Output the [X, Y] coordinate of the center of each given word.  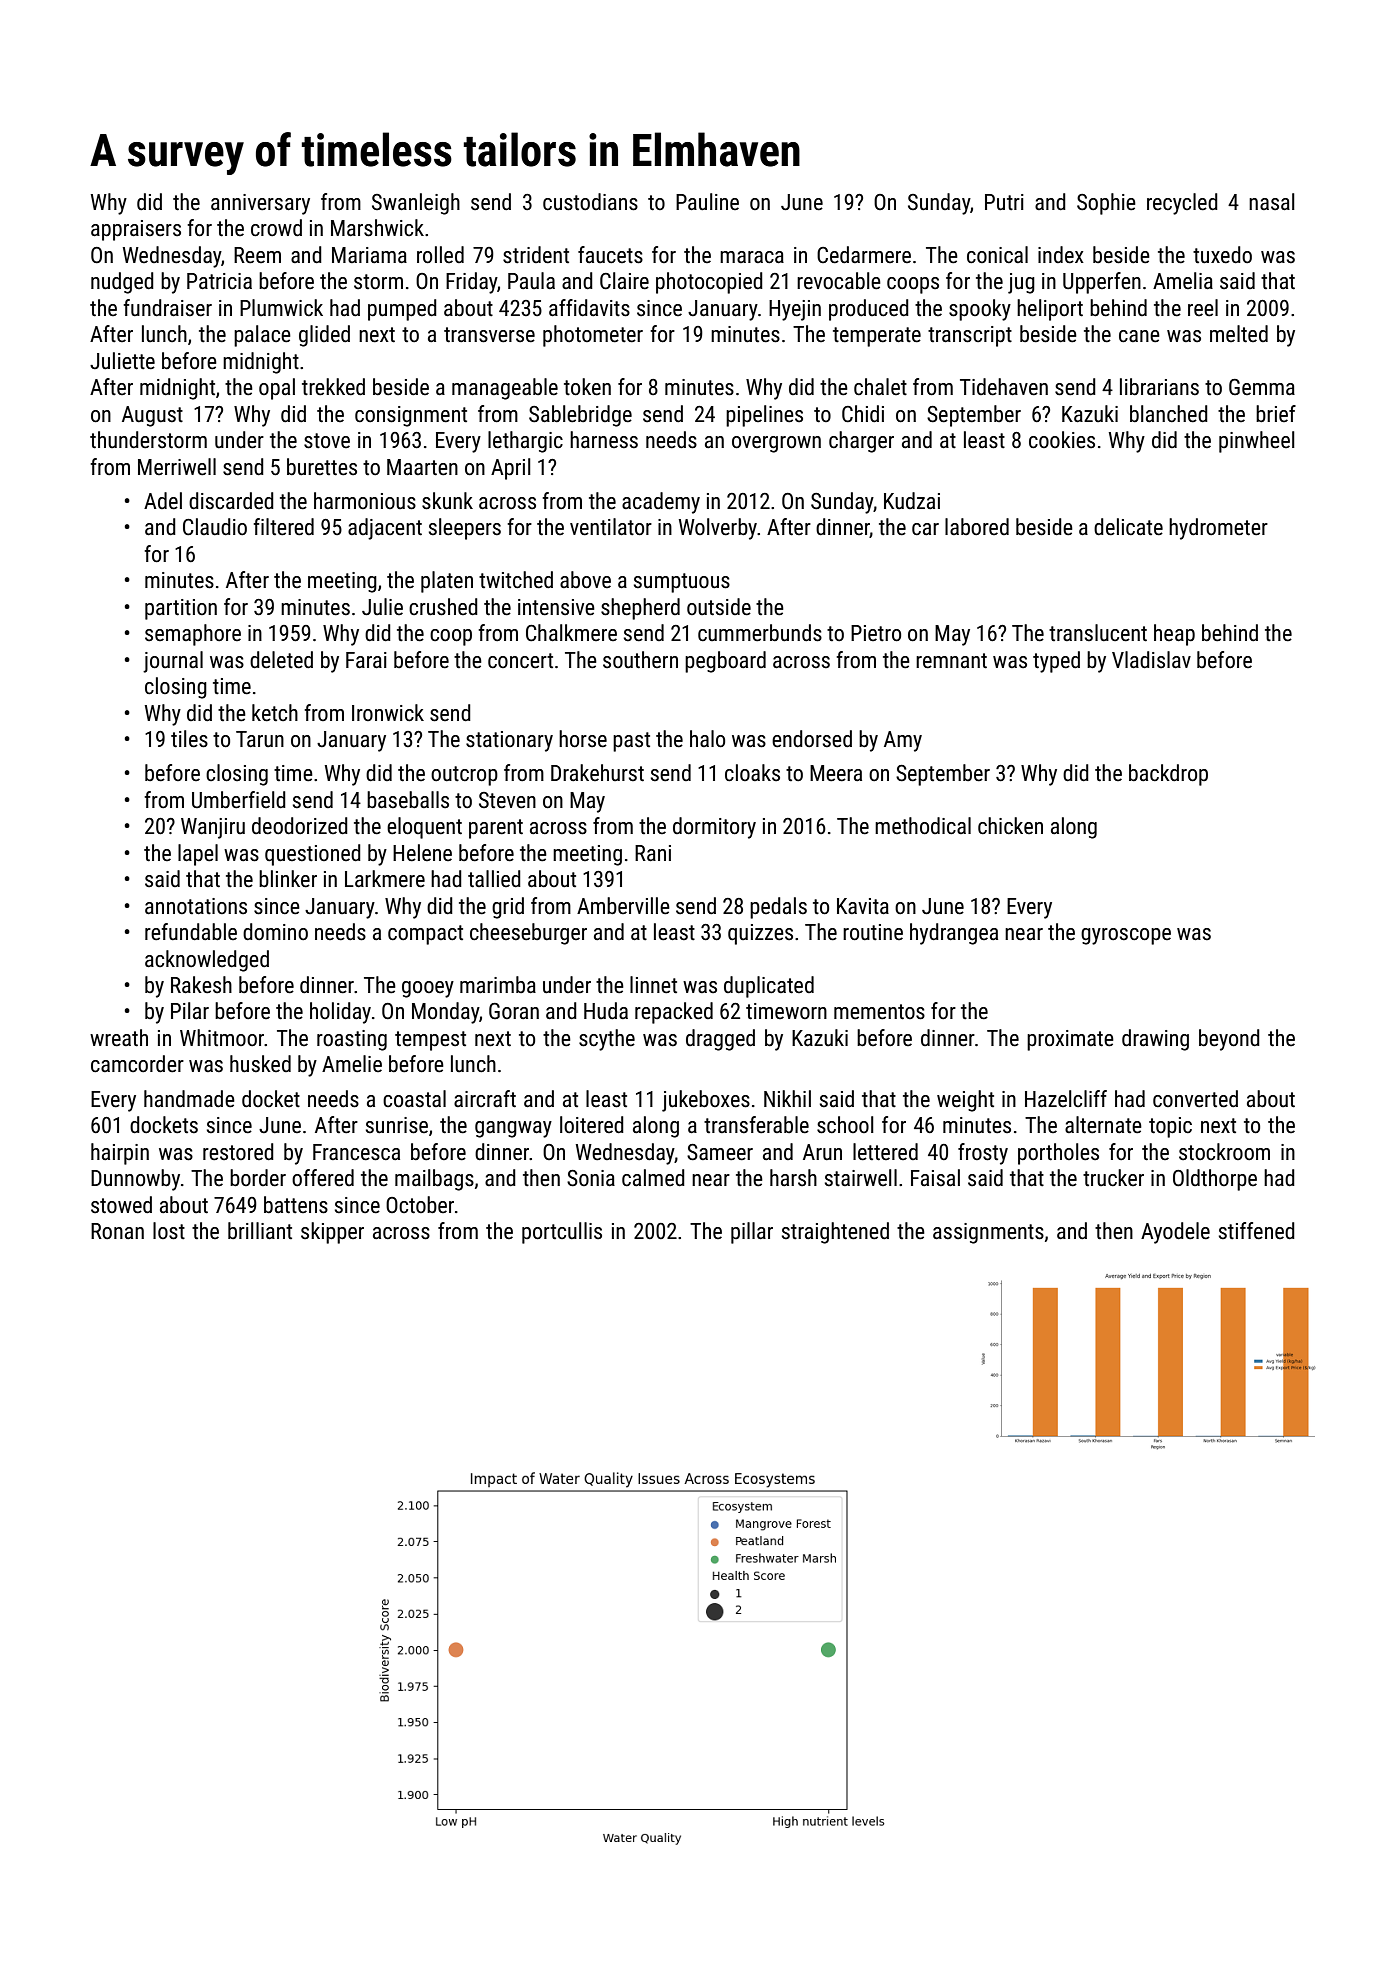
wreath [119, 1038]
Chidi [863, 414]
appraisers [136, 230]
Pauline [707, 202]
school [845, 1125]
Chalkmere [571, 633]
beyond [1229, 1040]
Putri [1004, 202]
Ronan [117, 1231]
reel [1203, 308]
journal [173, 662]
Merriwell [177, 467]
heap [1174, 635]
